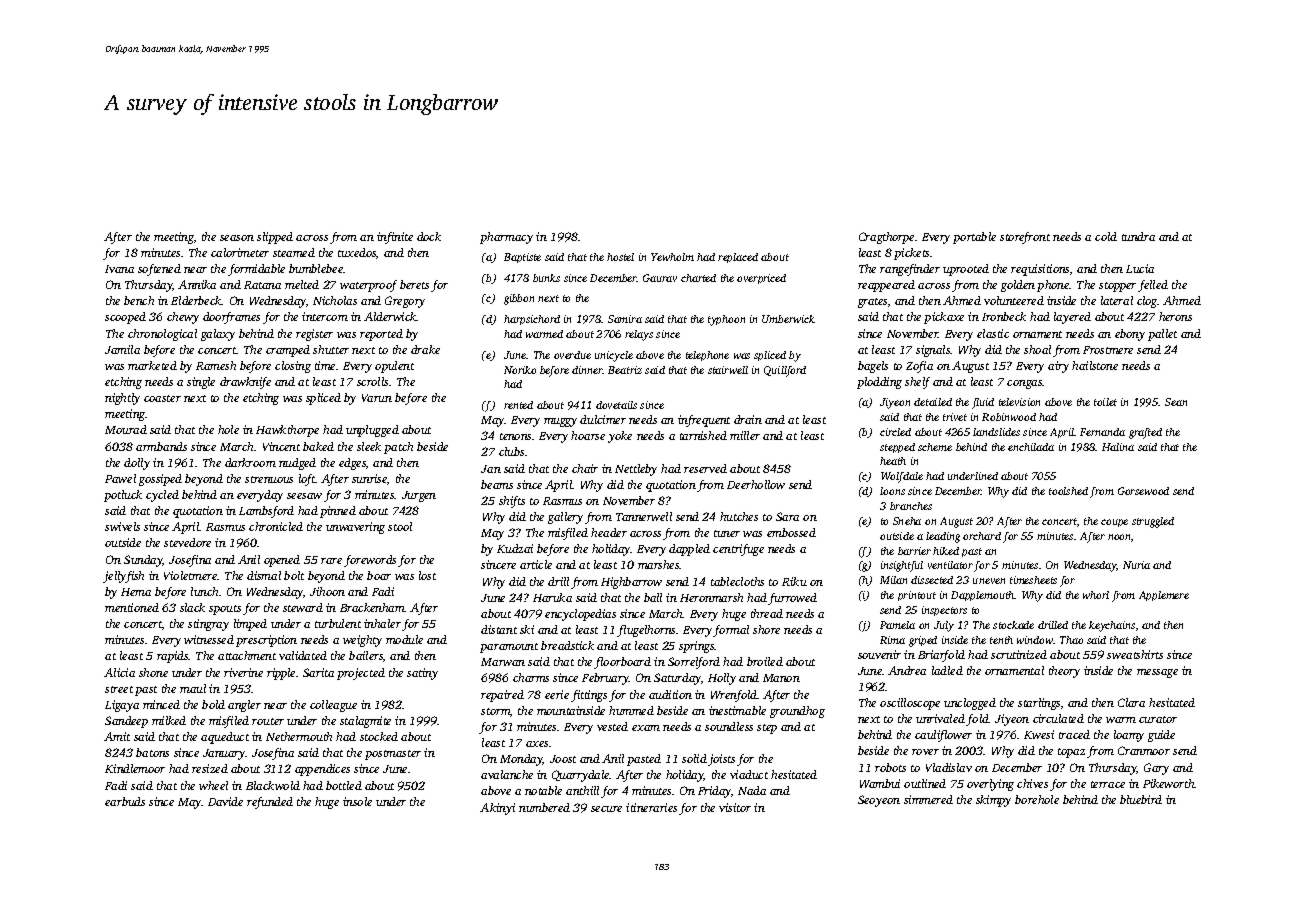  What do you see at coordinates (911, 506) in the screenshot?
I see `branches` at bounding box center [911, 506].
